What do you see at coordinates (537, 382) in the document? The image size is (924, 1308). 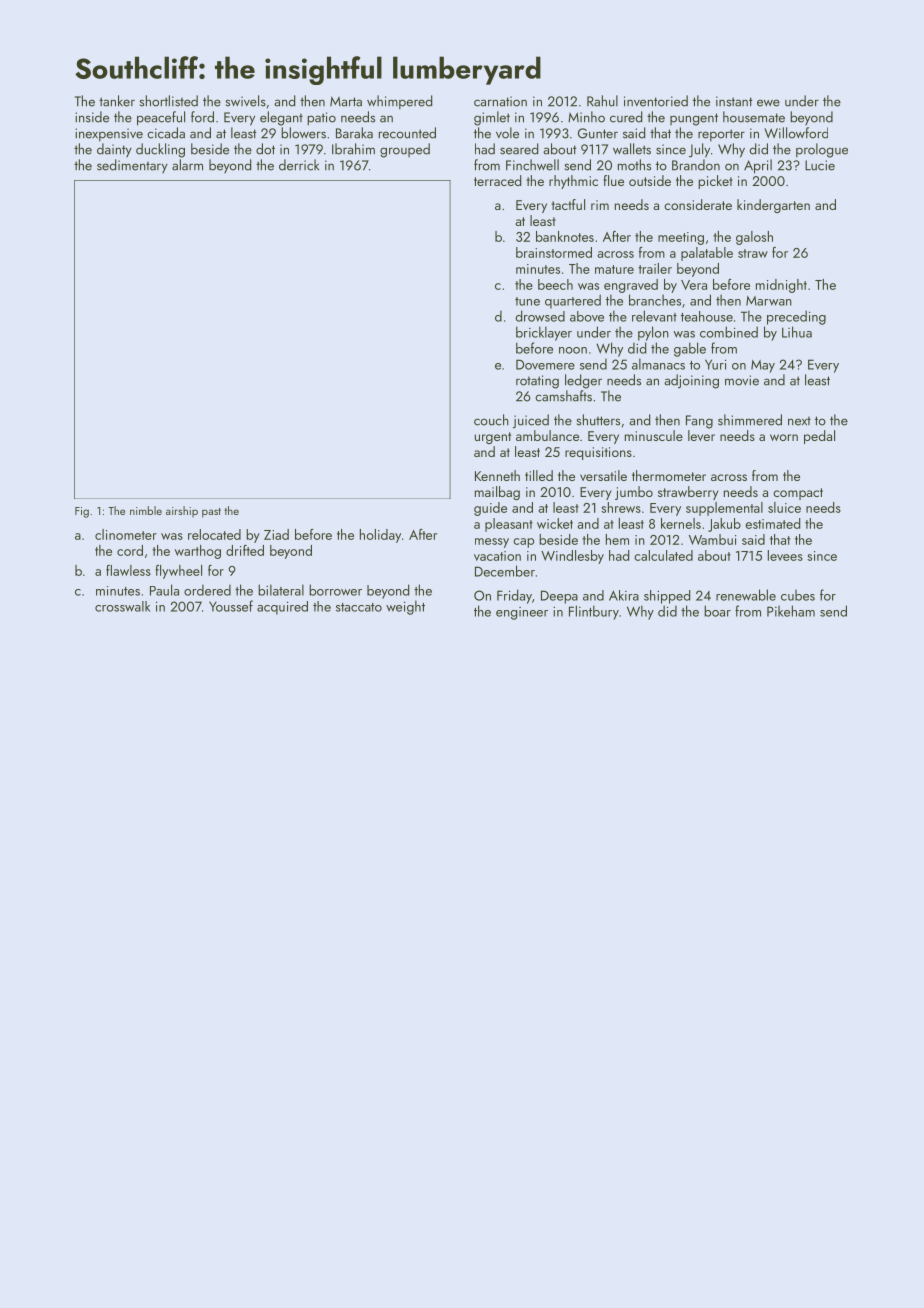 I see `rotating` at bounding box center [537, 382].
